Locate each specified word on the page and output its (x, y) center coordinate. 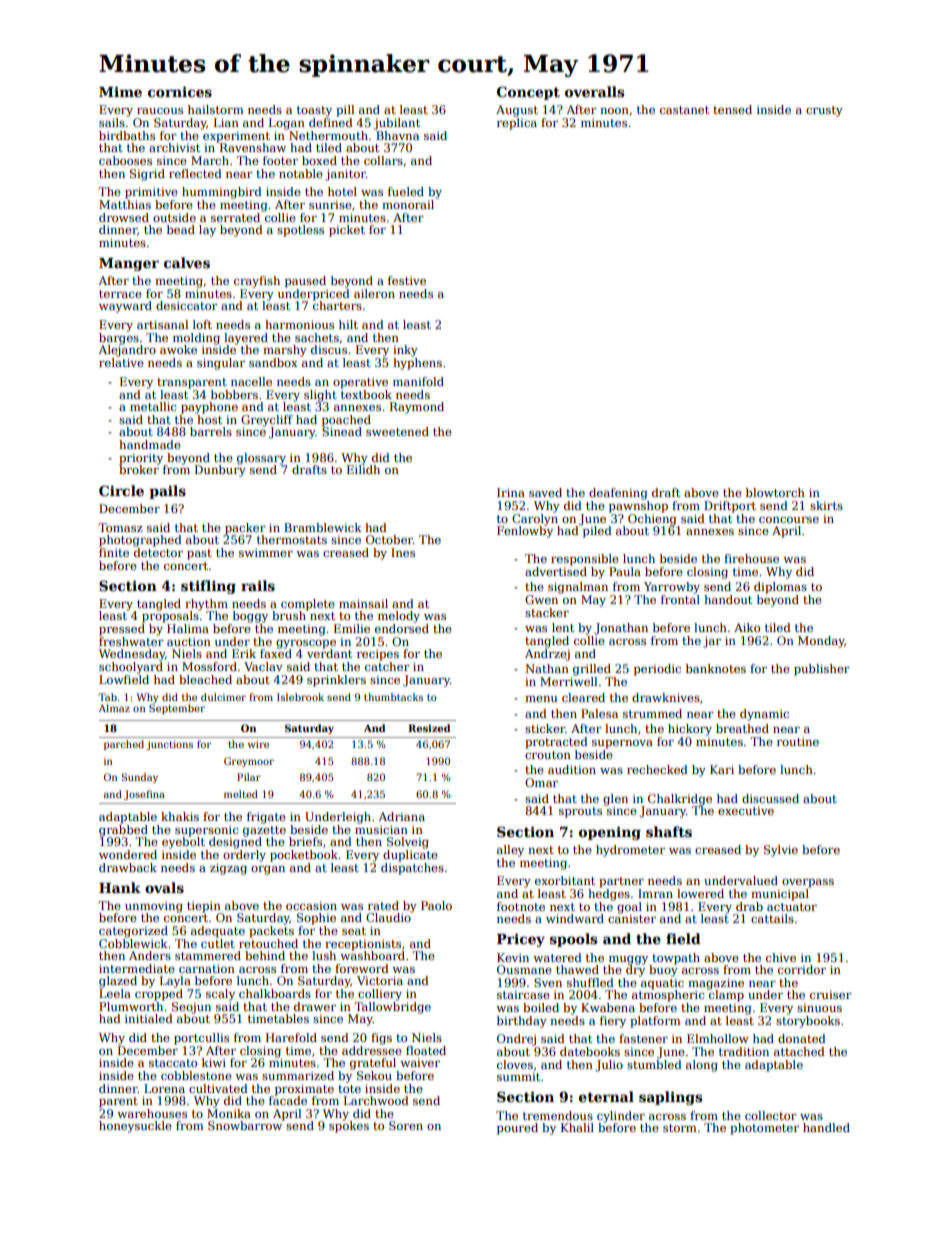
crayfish (257, 282)
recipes (378, 655)
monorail (408, 204)
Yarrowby (672, 588)
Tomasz (120, 527)
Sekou (374, 1075)
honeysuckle (135, 1127)
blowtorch (775, 492)
